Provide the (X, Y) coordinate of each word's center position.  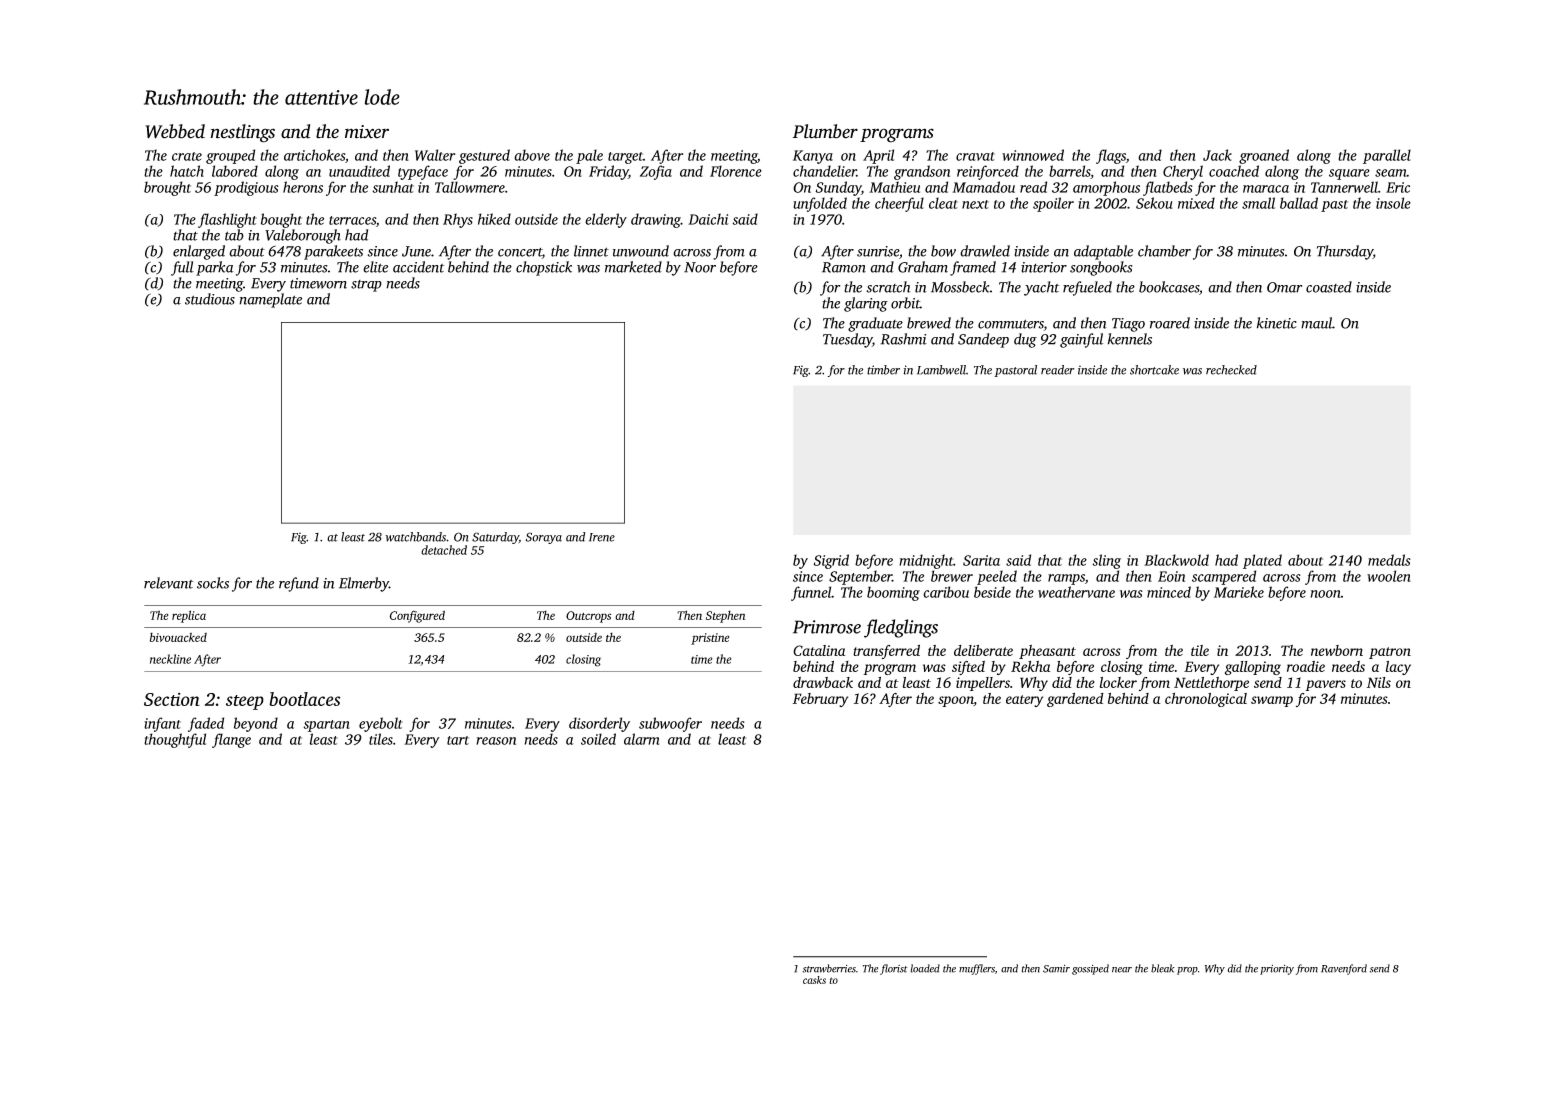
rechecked (1231, 370)
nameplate (270, 300)
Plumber (825, 131)
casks (814, 980)
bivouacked (178, 637)
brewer (952, 576)
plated (1262, 561)
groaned (1264, 156)
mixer (367, 132)
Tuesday (848, 340)
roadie (1306, 666)
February (820, 700)
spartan (326, 726)
